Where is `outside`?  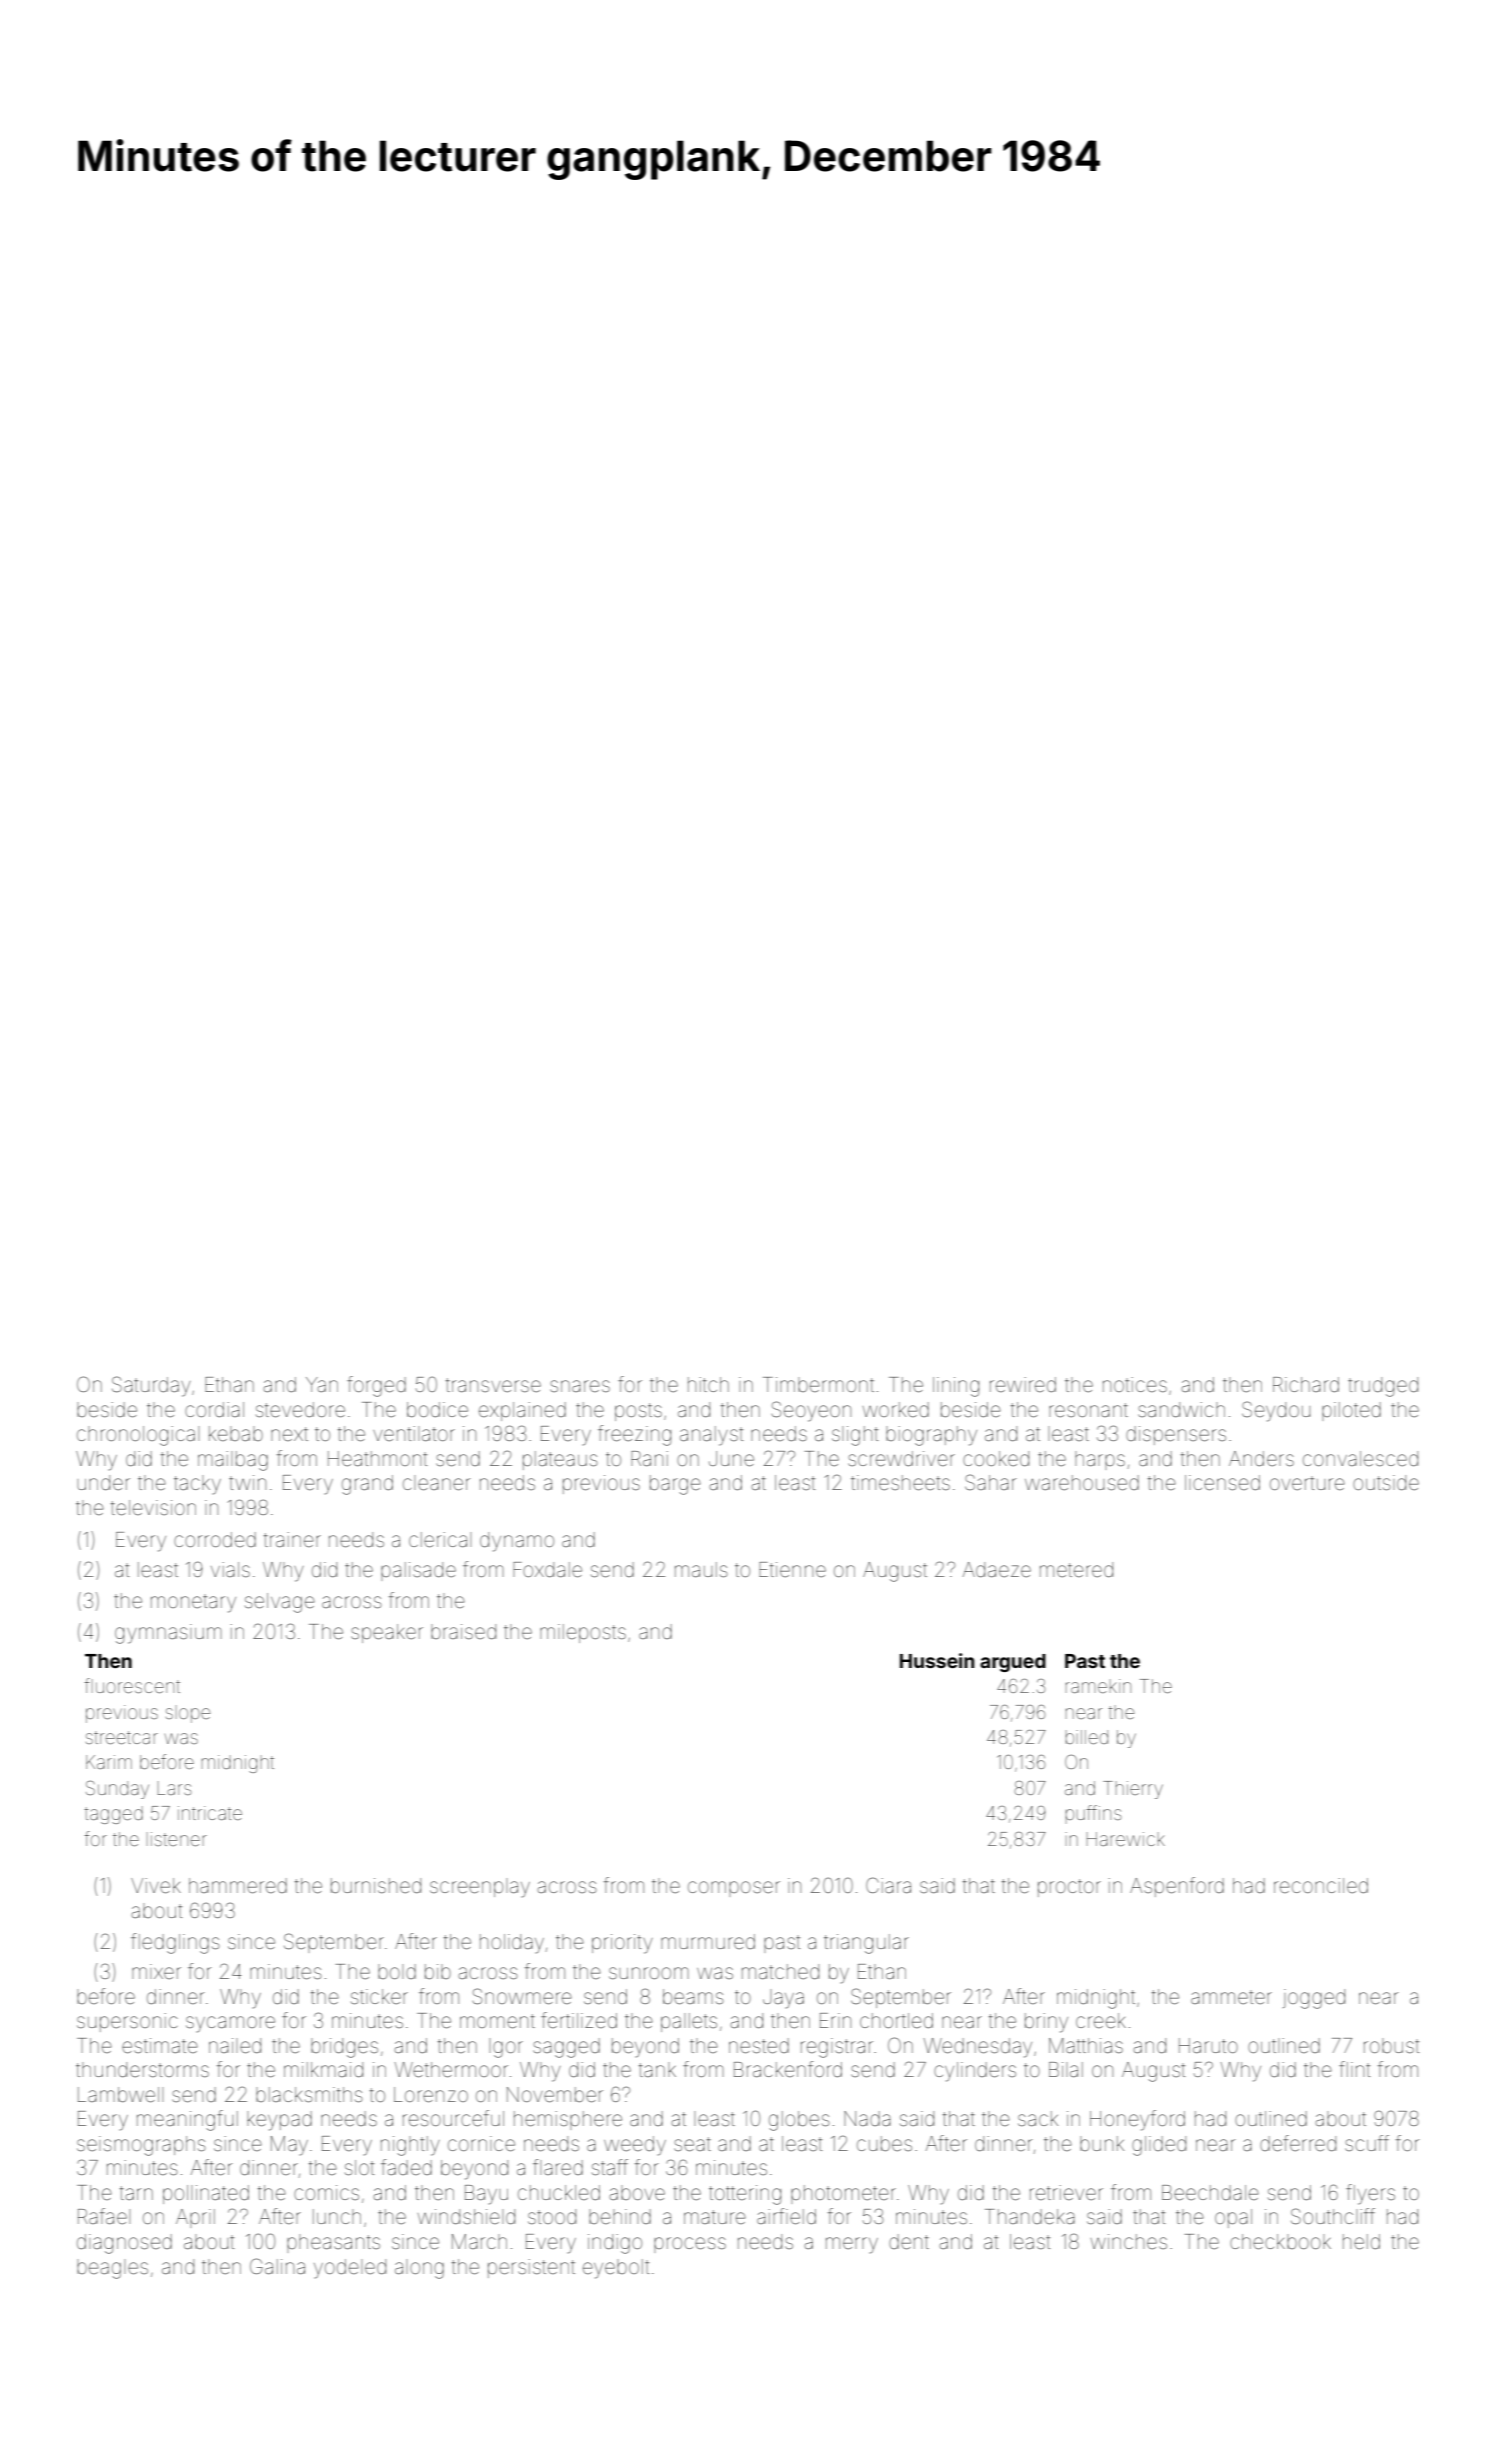
outside is located at coordinates (1386, 1482).
